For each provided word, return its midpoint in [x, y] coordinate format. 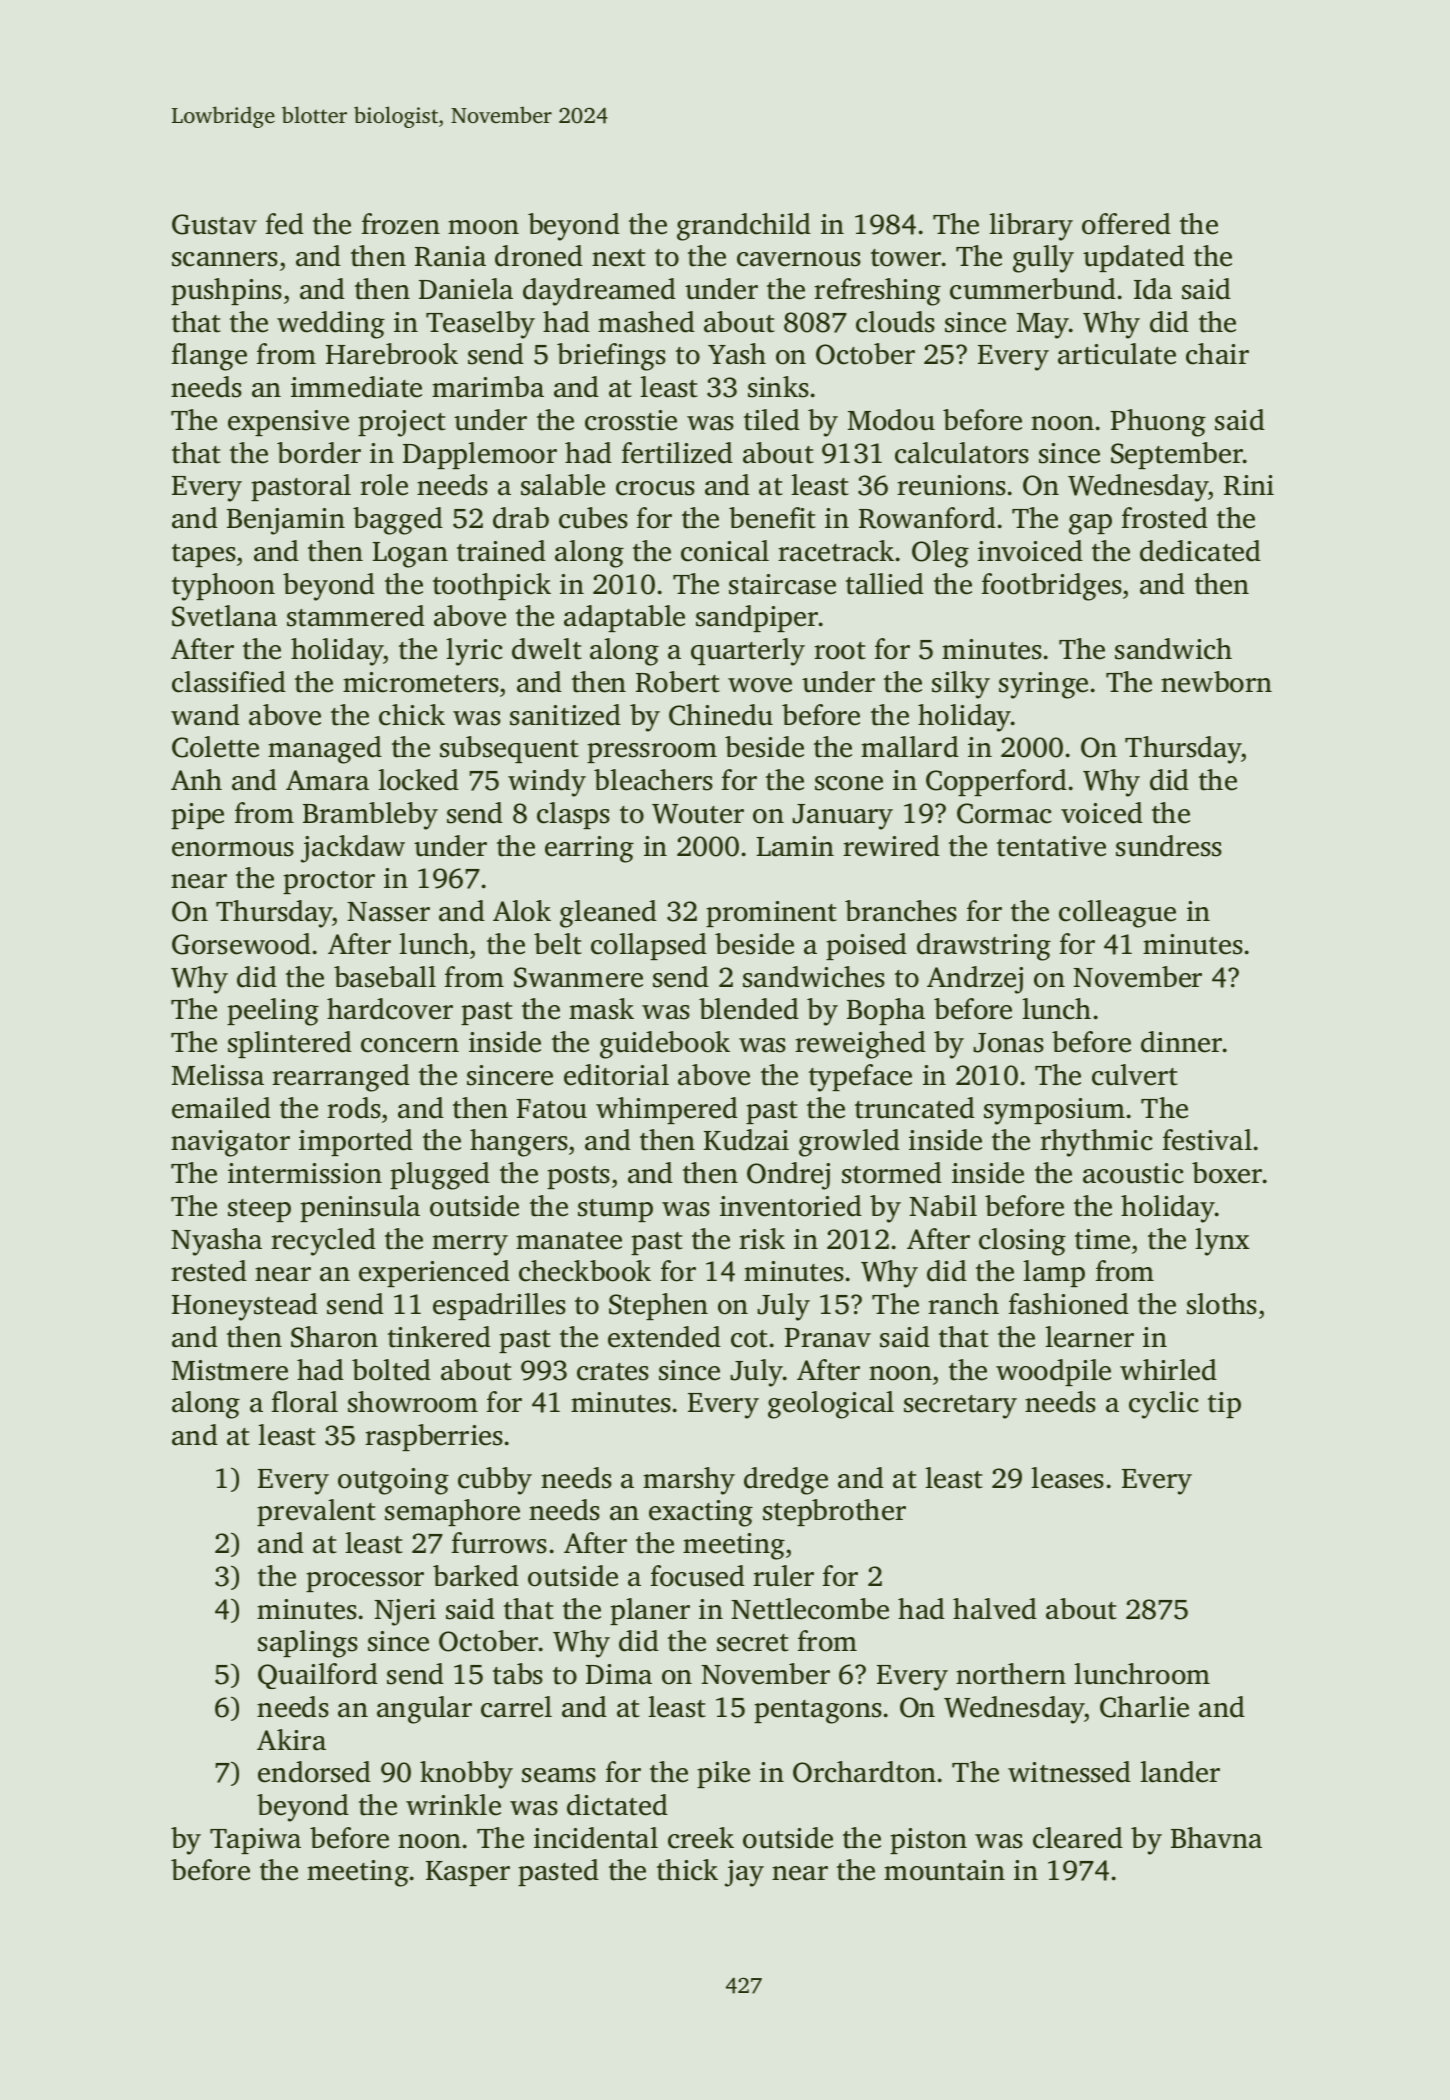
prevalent [316, 1512]
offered [1126, 224]
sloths [1222, 1304]
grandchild [744, 227]
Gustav [214, 224]
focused [698, 1576]
